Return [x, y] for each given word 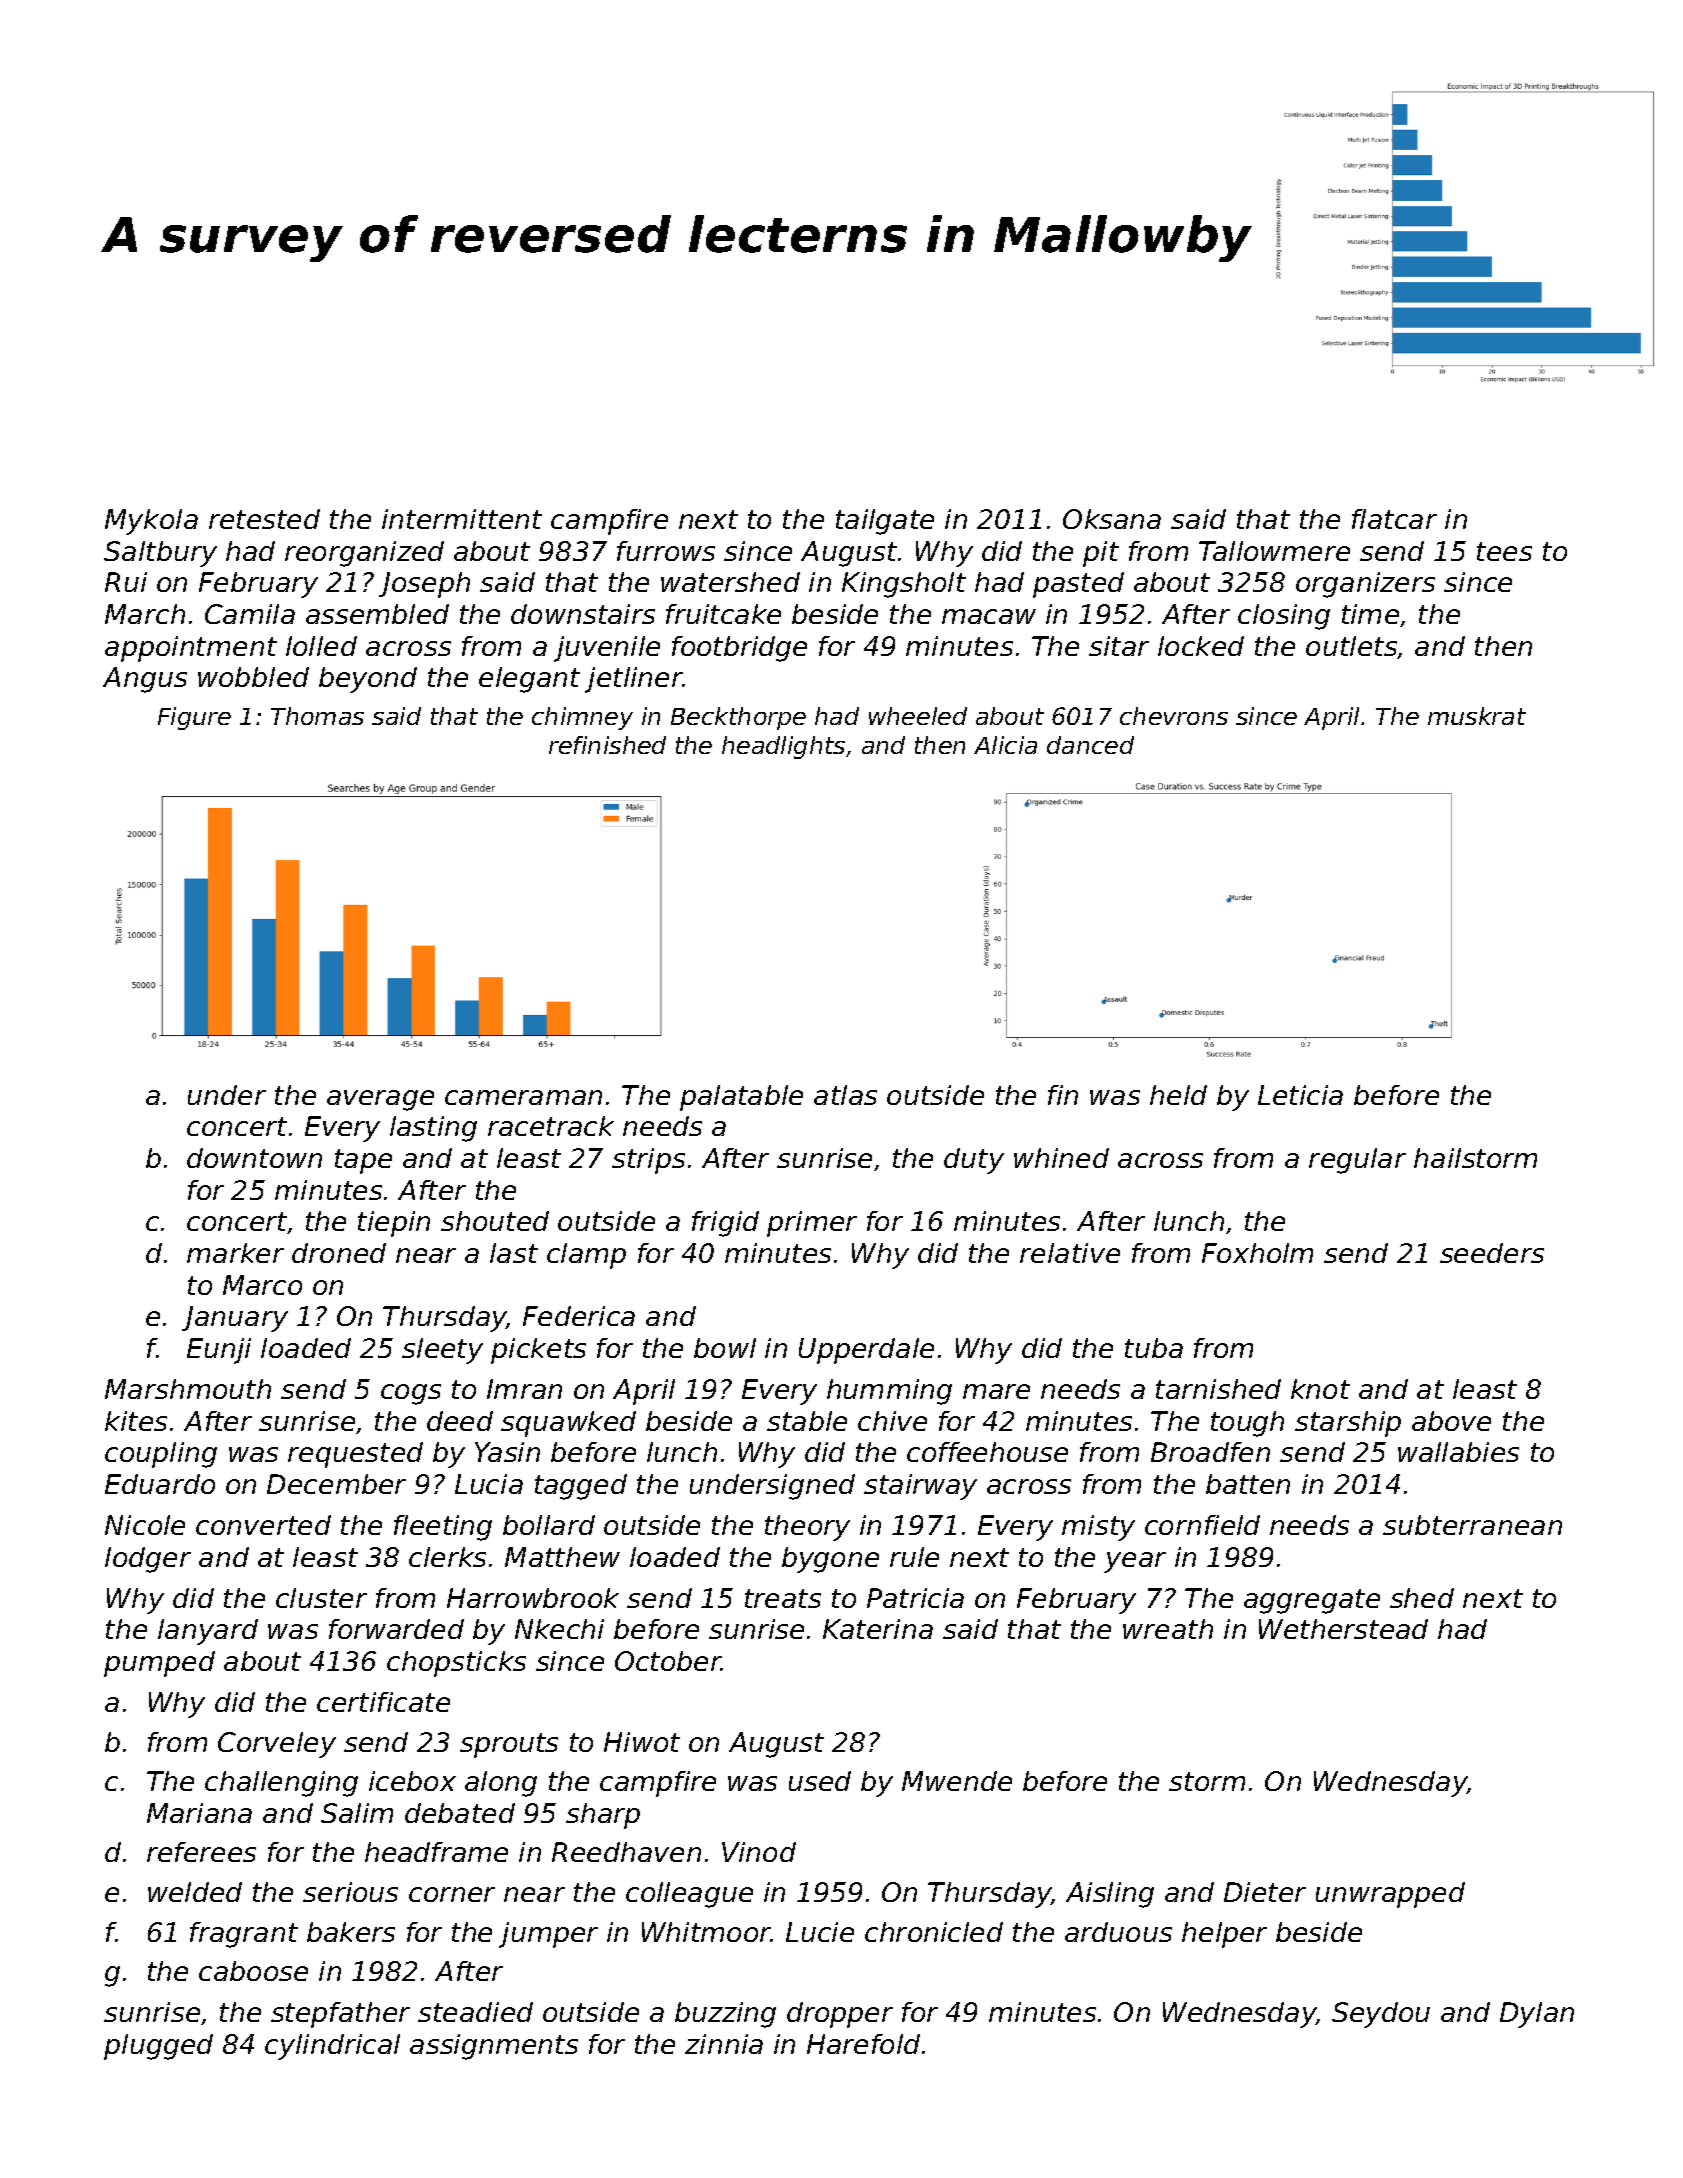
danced [1090, 745]
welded [195, 1892]
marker [235, 1253]
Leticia [1300, 1095]
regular [1357, 1161]
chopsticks [456, 1664]
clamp [586, 1256]
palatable [741, 1098]
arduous [1118, 1932]
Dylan [1537, 2015]
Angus [145, 680]
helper [1224, 1935]
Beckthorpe [738, 718]
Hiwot [642, 1742]
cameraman [523, 1097]
